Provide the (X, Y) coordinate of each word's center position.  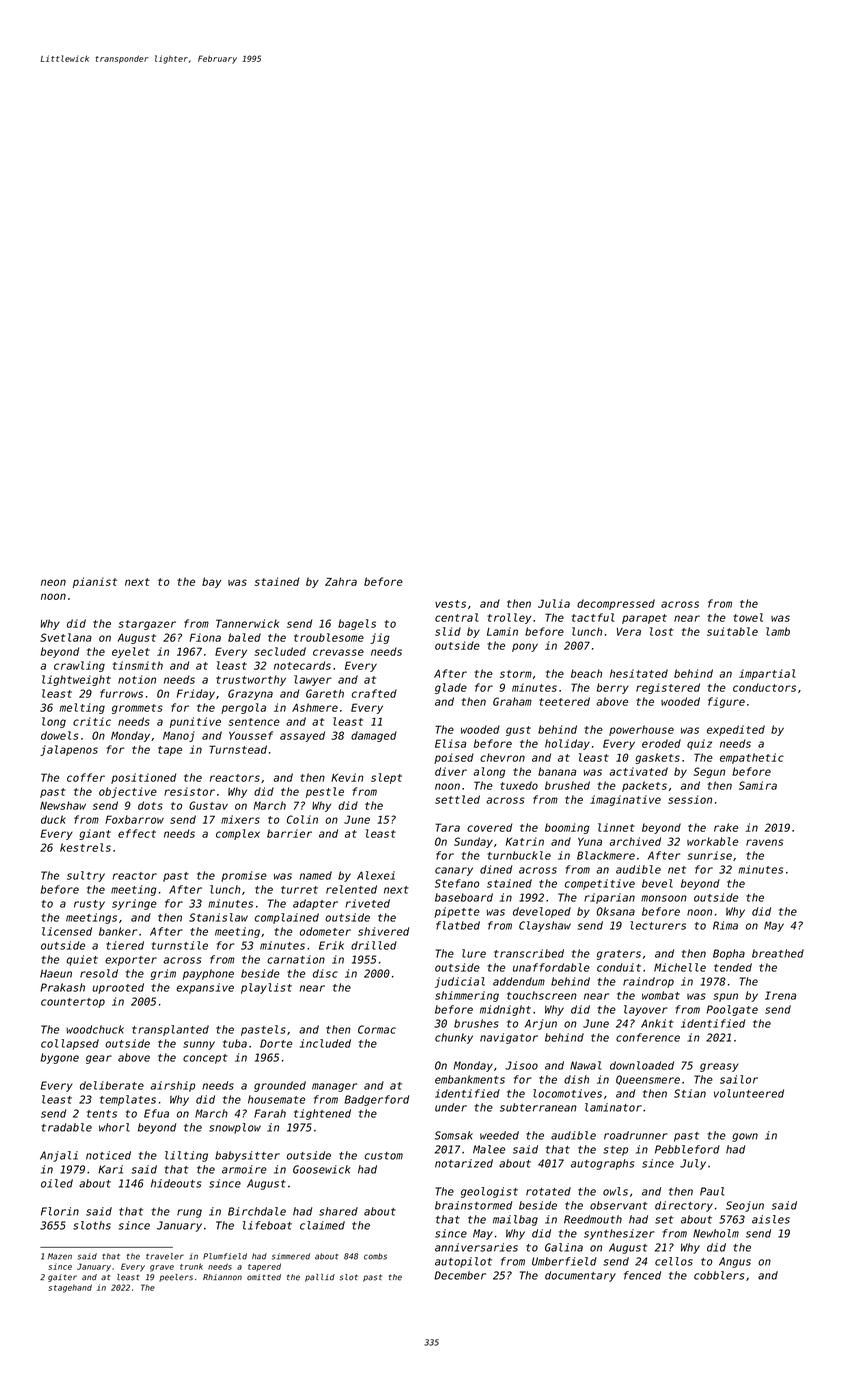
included (325, 1043)
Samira (758, 785)
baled (244, 637)
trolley (509, 618)
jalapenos (69, 750)
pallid (320, 1278)
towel (748, 617)
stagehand (70, 1288)
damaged (374, 736)
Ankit (657, 1023)
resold (99, 973)
